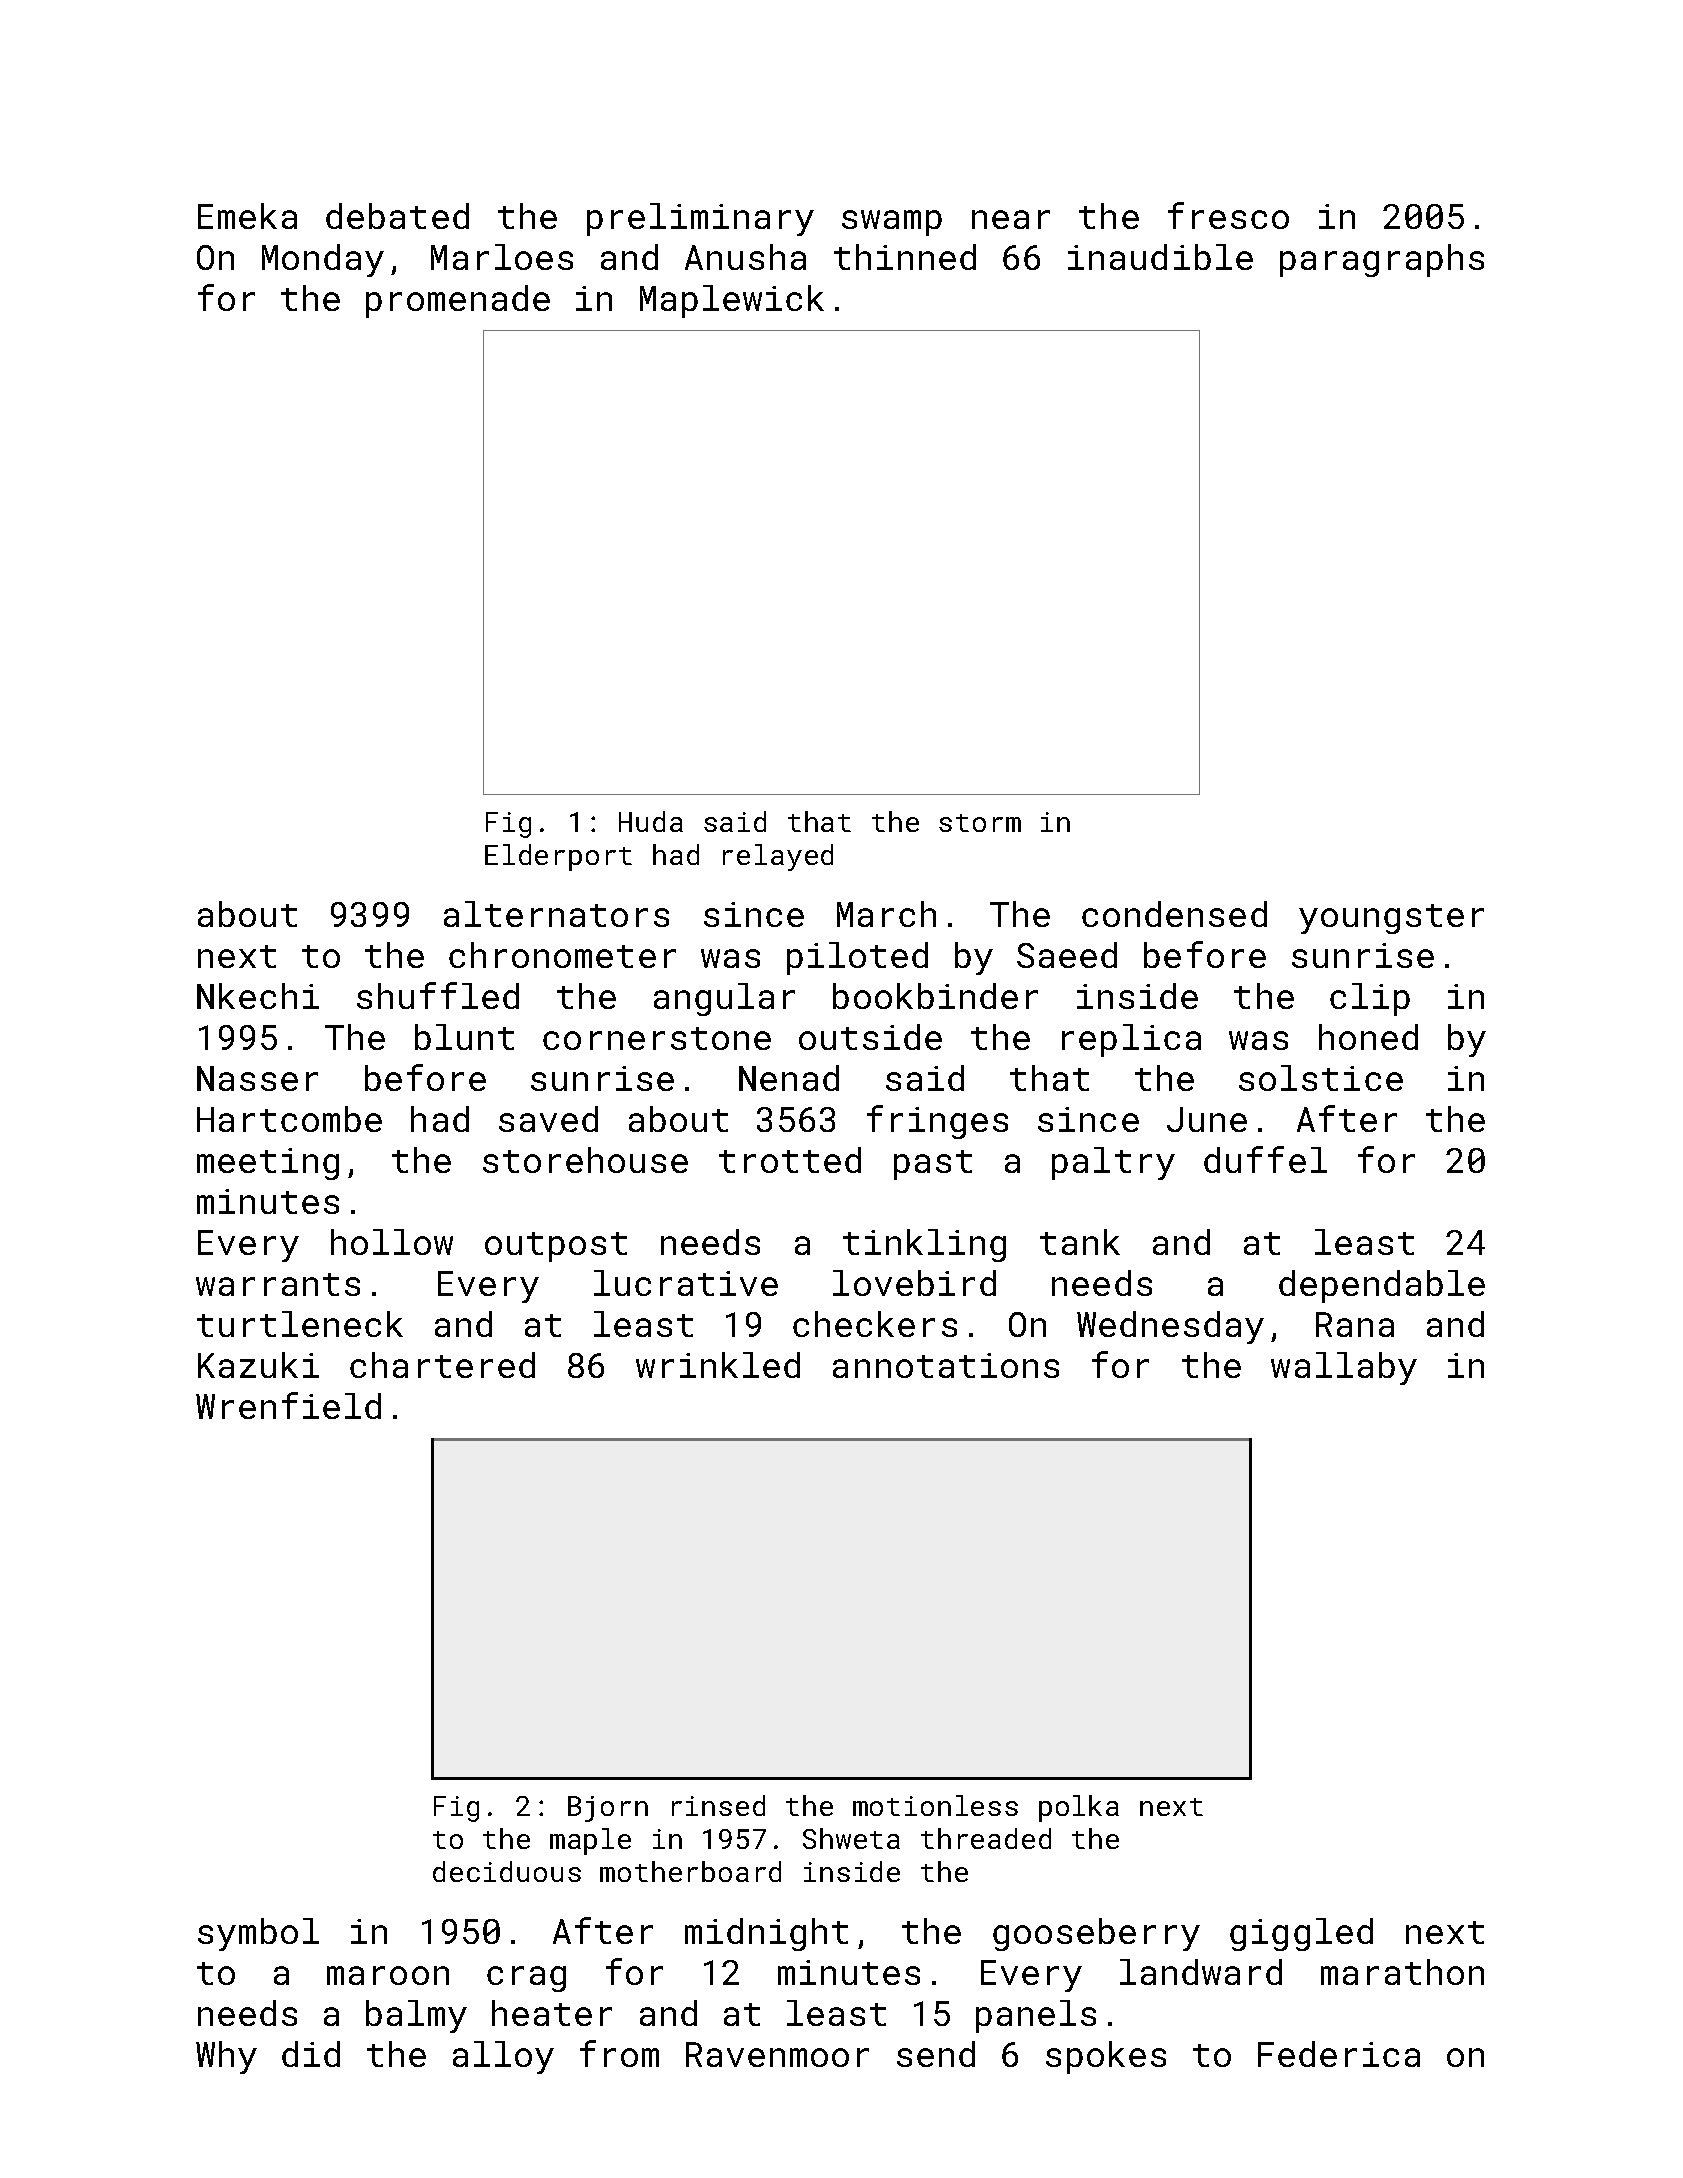 The width and height of the screenshot is (1683, 2178). What do you see at coordinates (1011, 219) in the screenshot?
I see `near` at bounding box center [1011, 219].
